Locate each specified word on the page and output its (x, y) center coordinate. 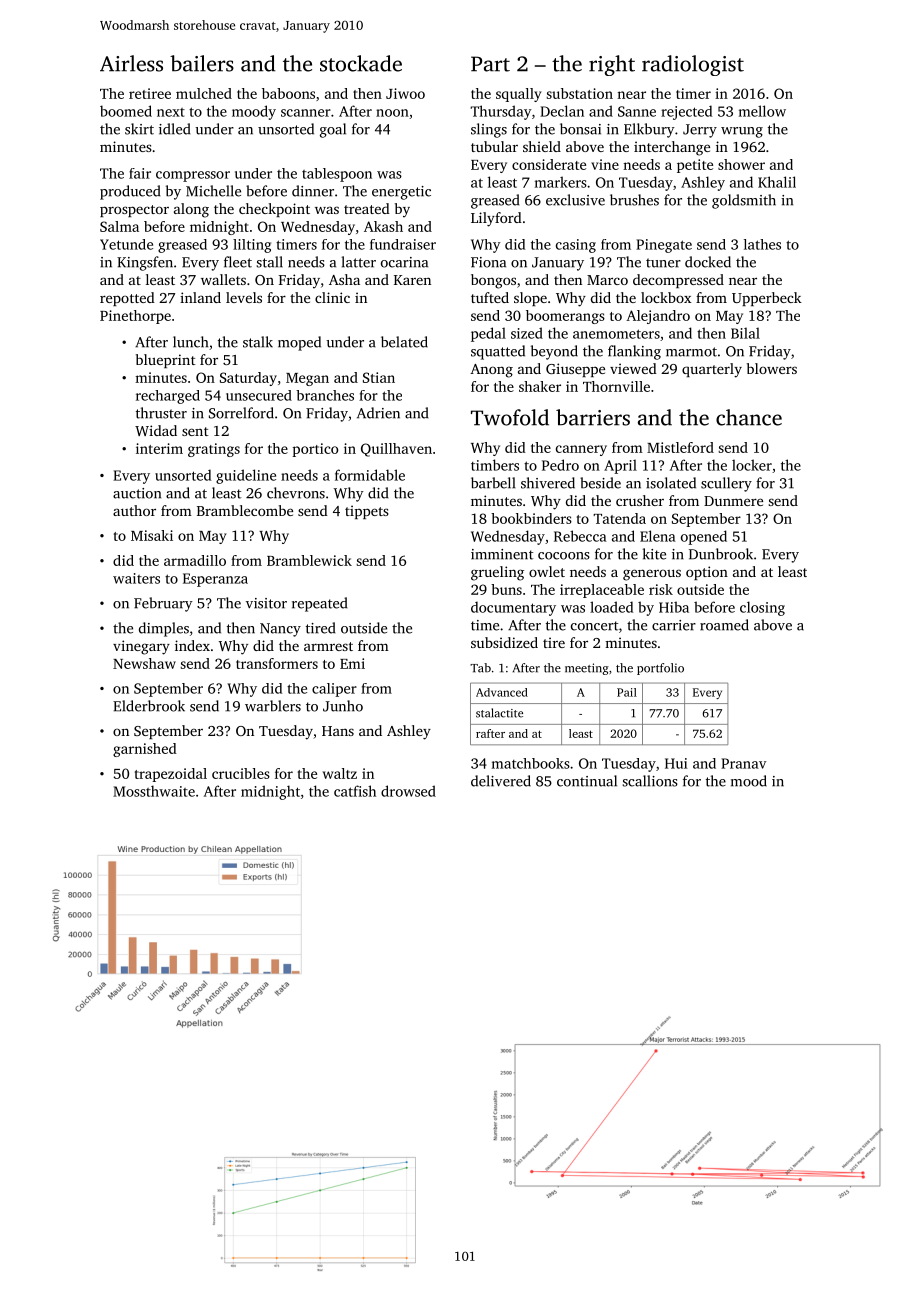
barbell (493, 483)
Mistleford (680, 447)
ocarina (404, 262)
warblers (273, 706)
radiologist (693, 65)
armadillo (195, 560)
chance (749, 417)
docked (708, 262)
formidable (370, 475)
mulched (204, 93)
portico (315, 450)
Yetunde (126, 244)
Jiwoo (405, 93)
